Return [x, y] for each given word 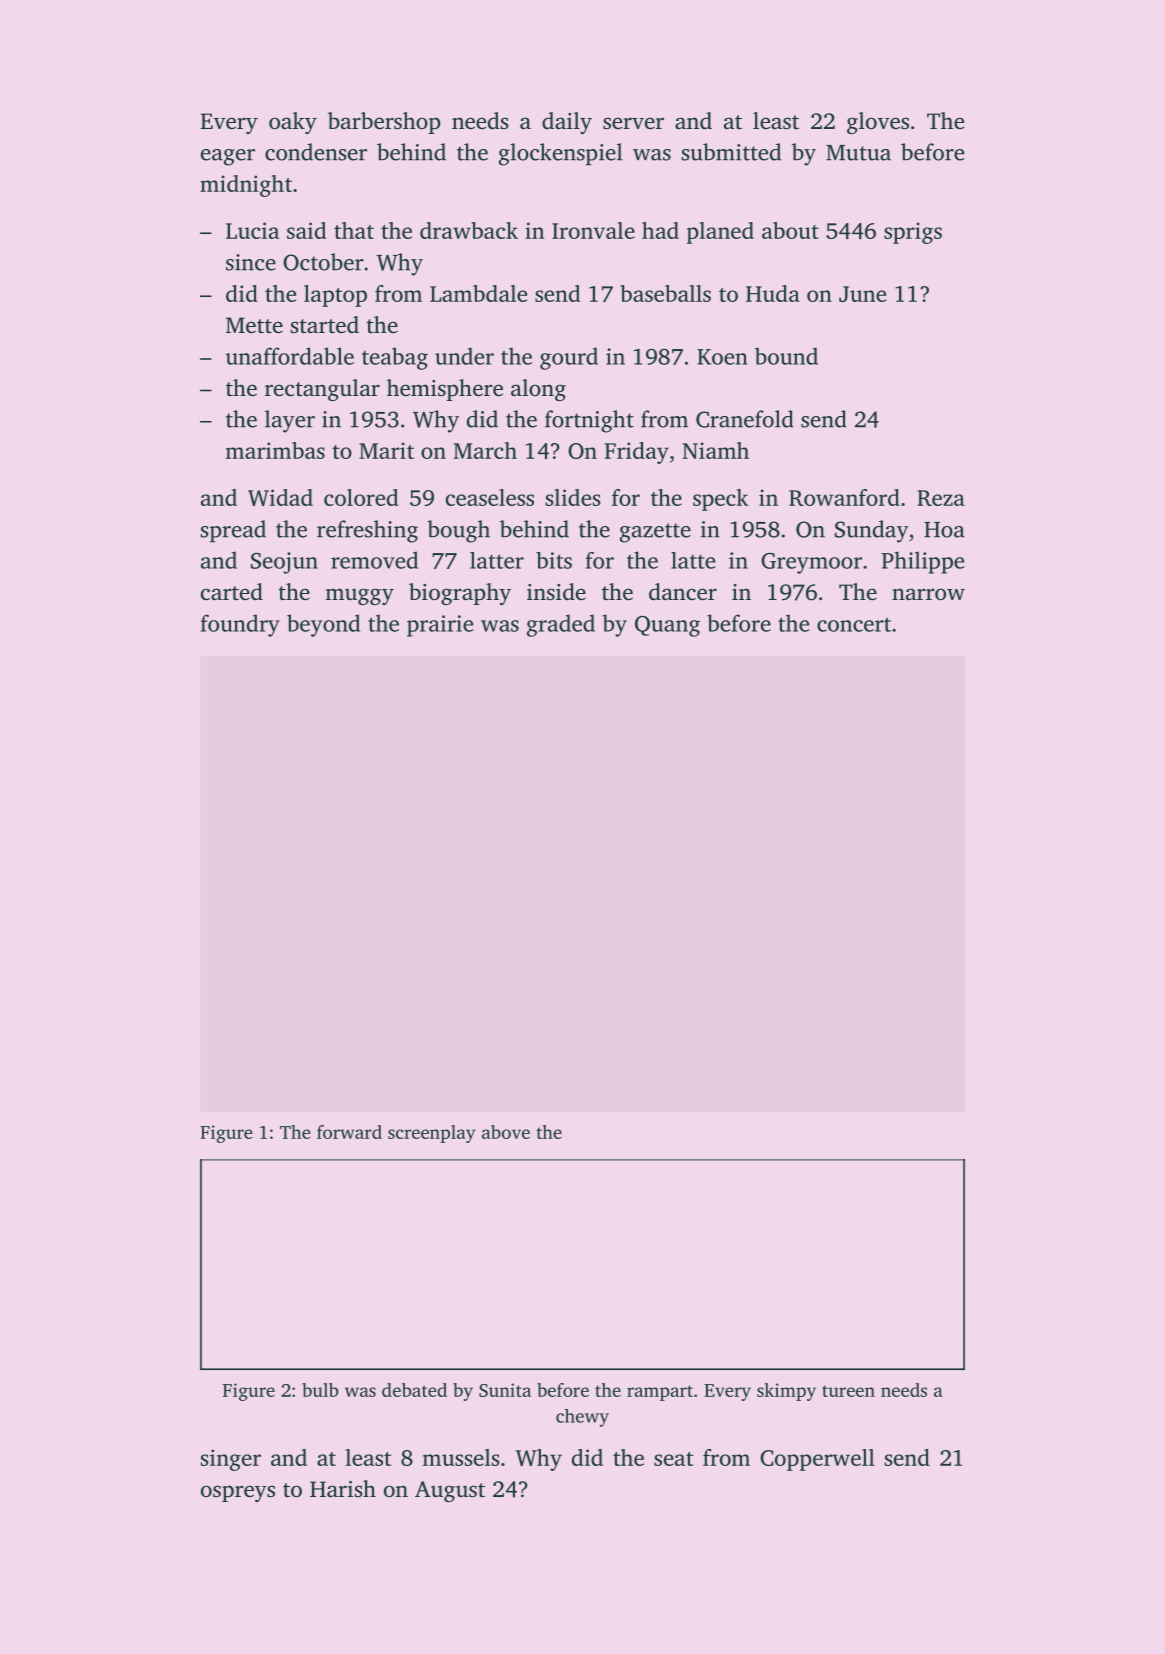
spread [233, 531]
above [506, 1132]
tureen [848, 1391]
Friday [636, 453]
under [464, 356]
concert [854, 625]
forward [349, 1132]
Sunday [872, 531]
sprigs [913, 233]
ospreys [238, 1493]
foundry [240, 625]
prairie [440, 626]
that [354, 230]
